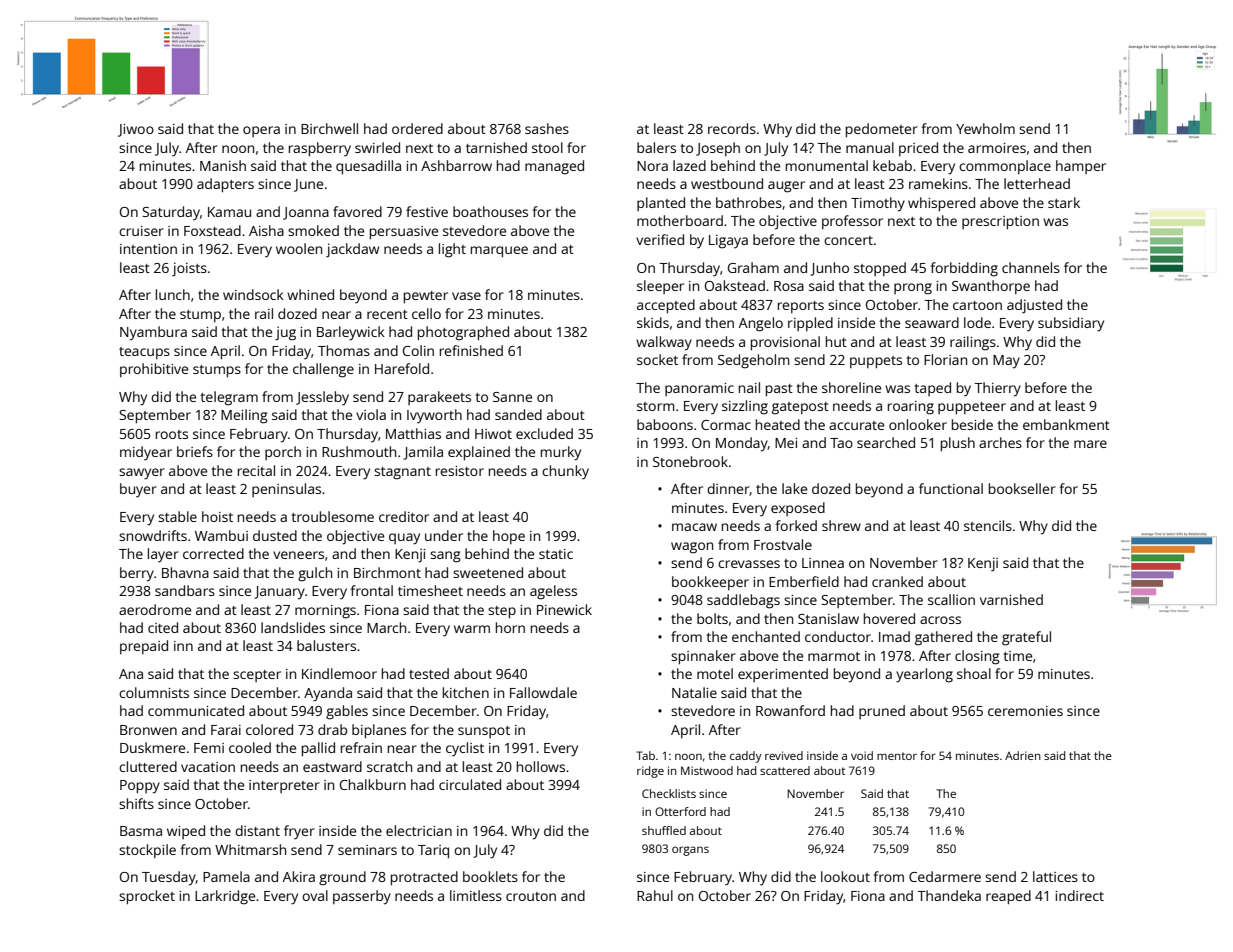 The height and width of the screenshot is (952, 1233). I want to click on seaward, so click(932, 322).
